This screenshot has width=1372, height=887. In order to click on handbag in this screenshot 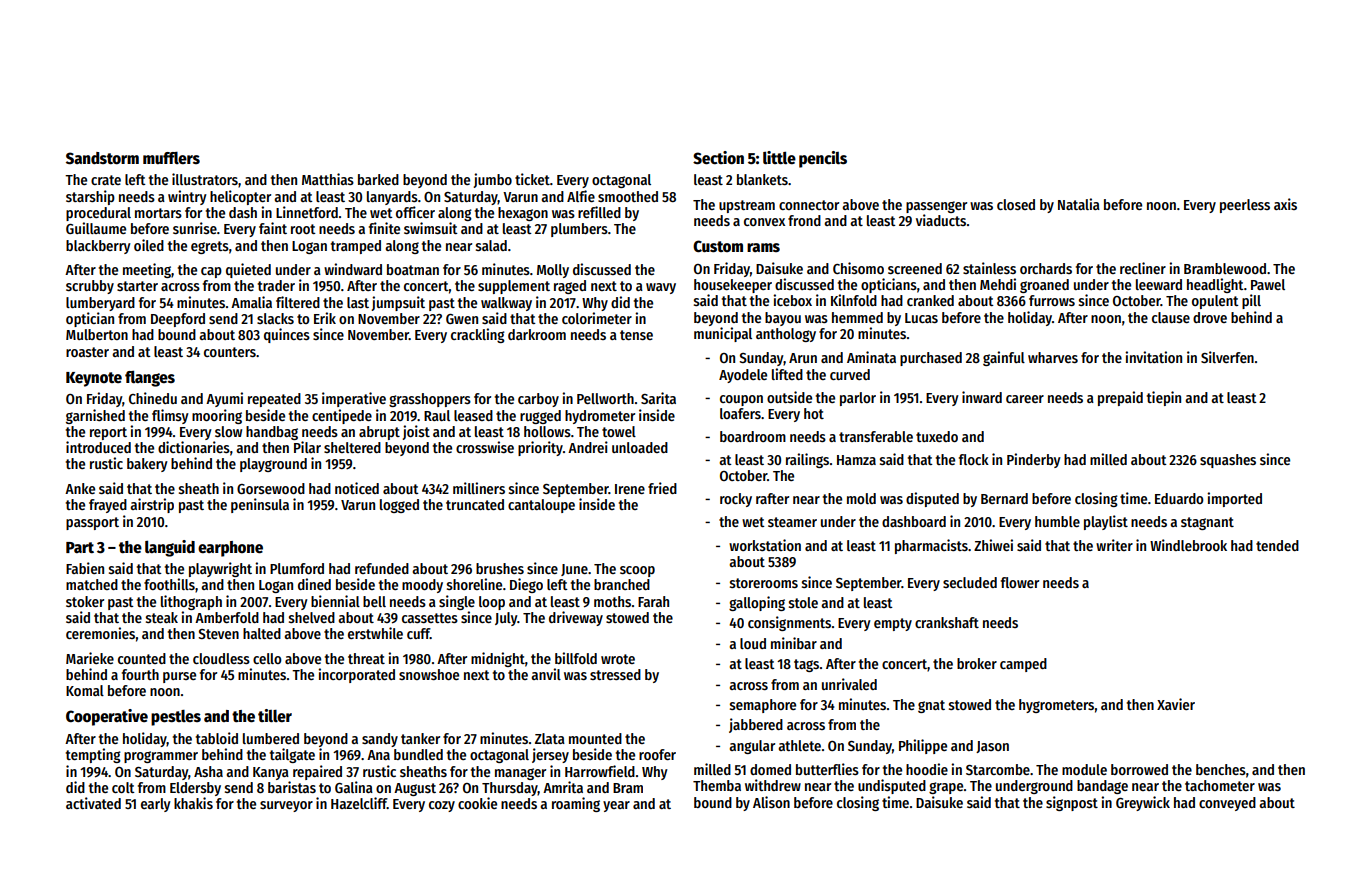, I will do `click(272, 433)`.
